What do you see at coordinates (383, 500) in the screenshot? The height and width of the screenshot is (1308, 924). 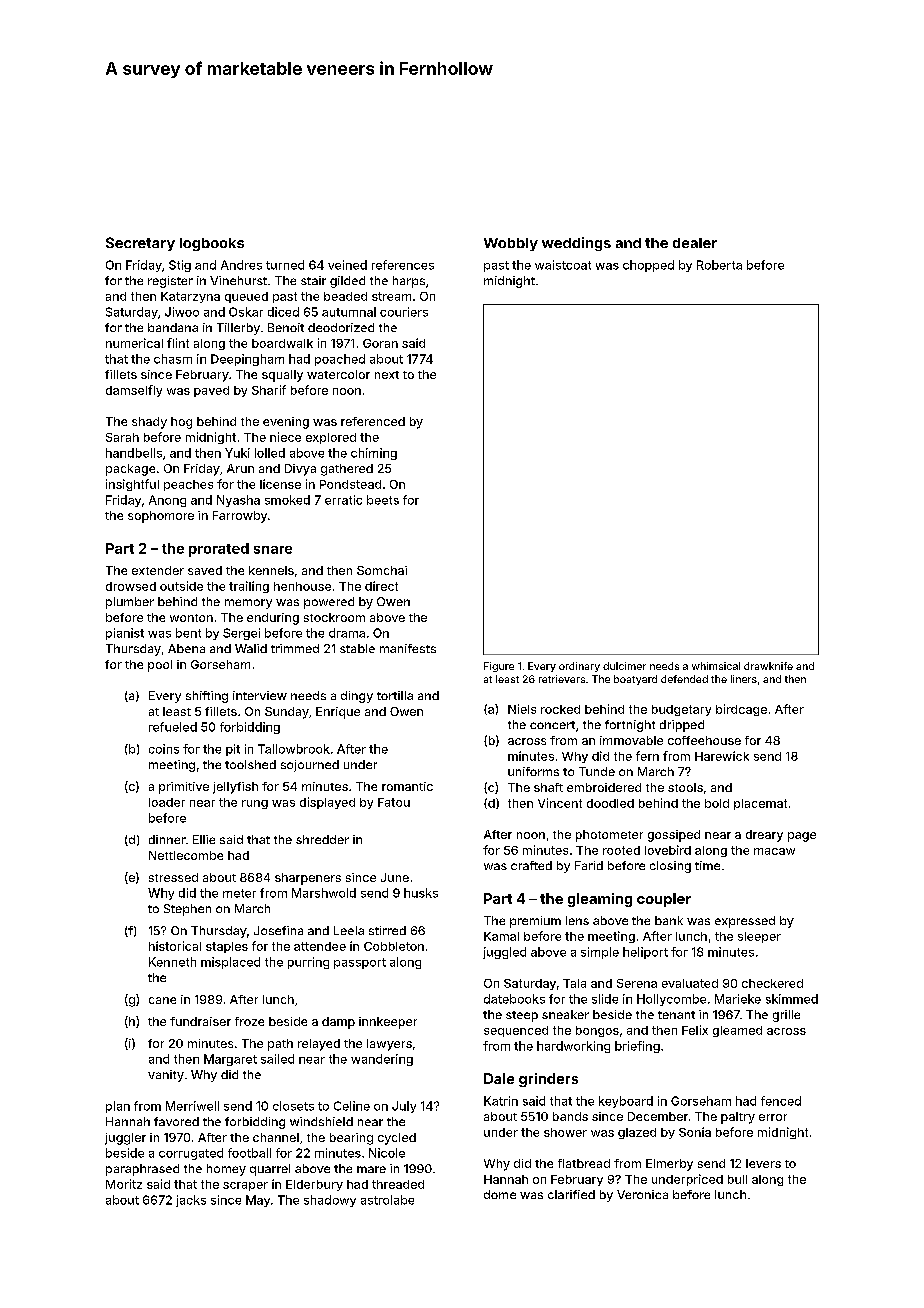 I see `beets` at bounding box center [383, 500].
